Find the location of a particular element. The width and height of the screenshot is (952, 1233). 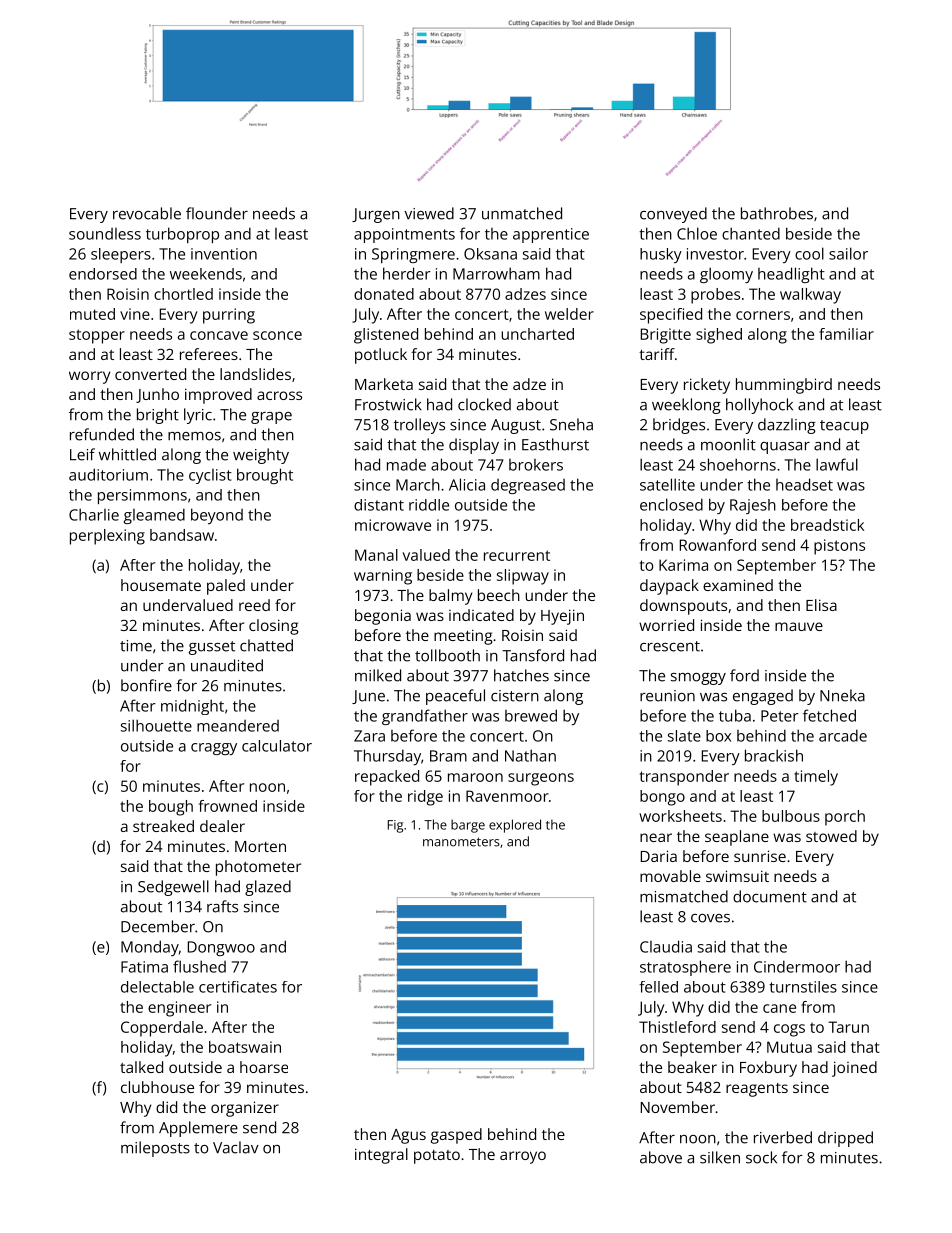

cogs is located at coordinates (789, 1030).
